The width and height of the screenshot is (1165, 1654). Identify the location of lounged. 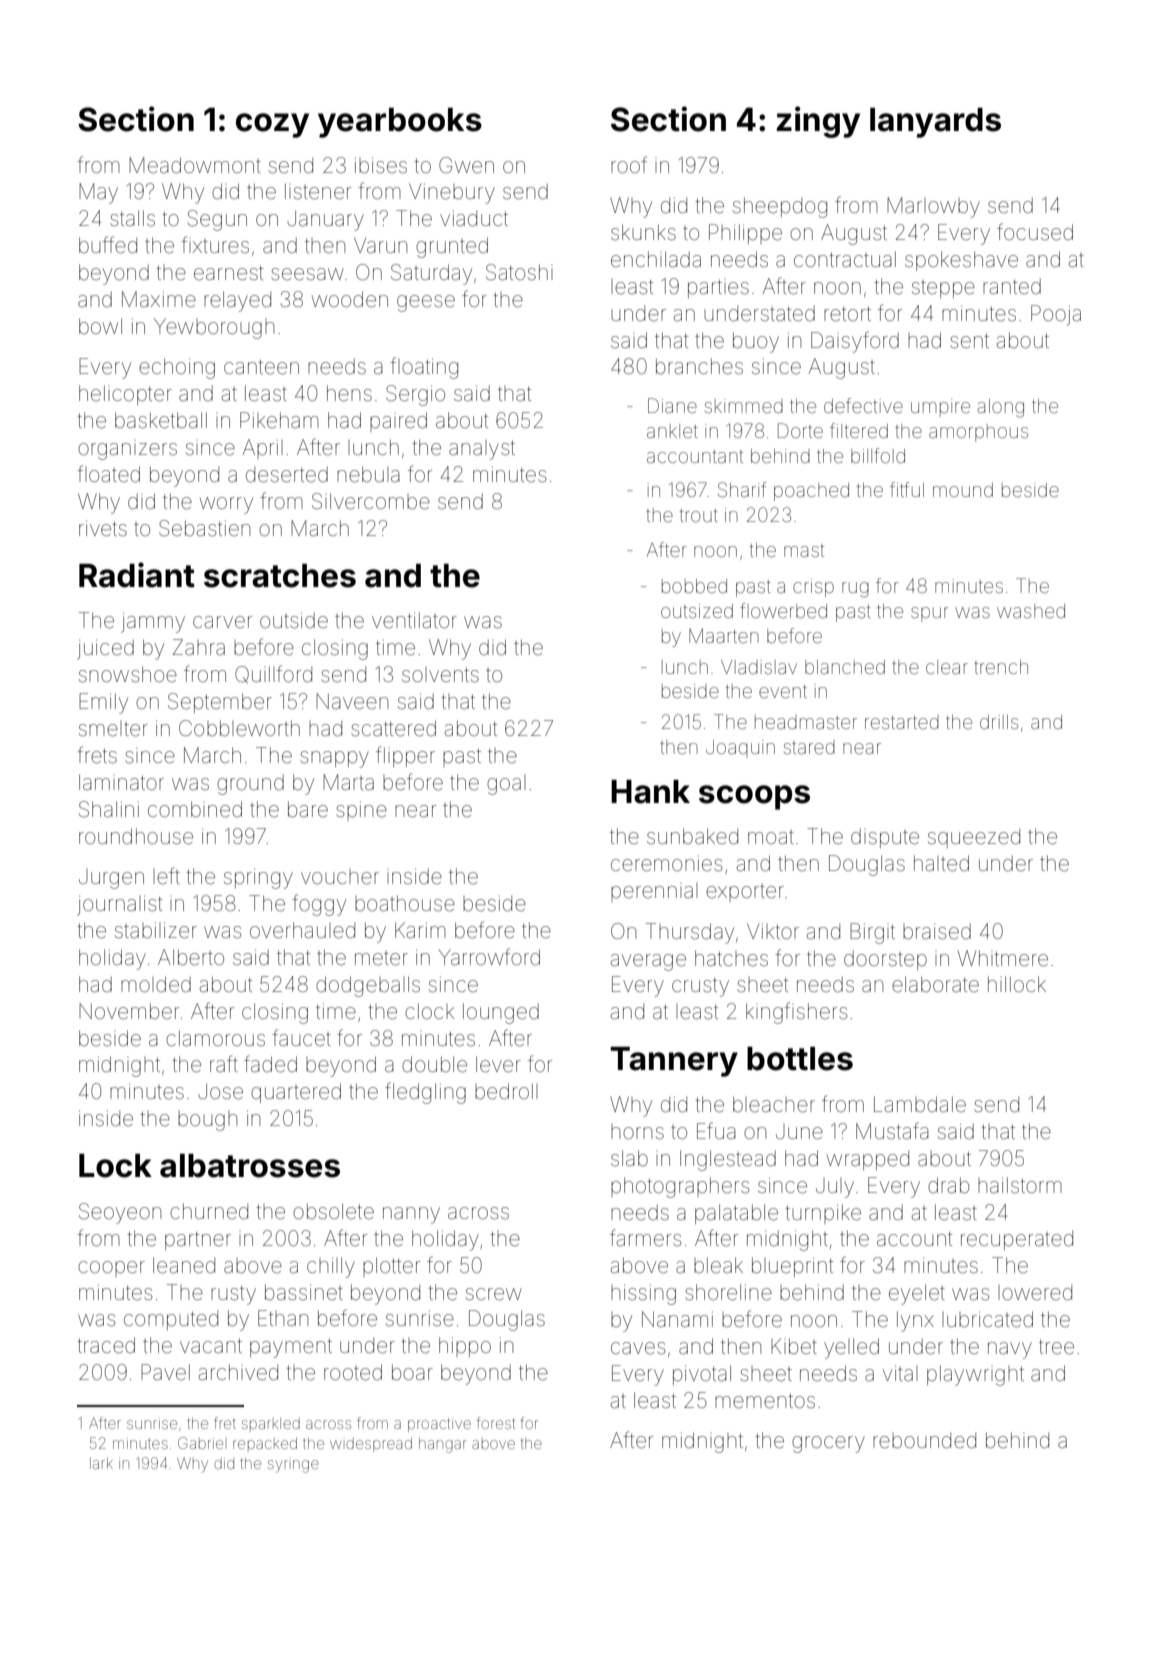
(501, 1013).
